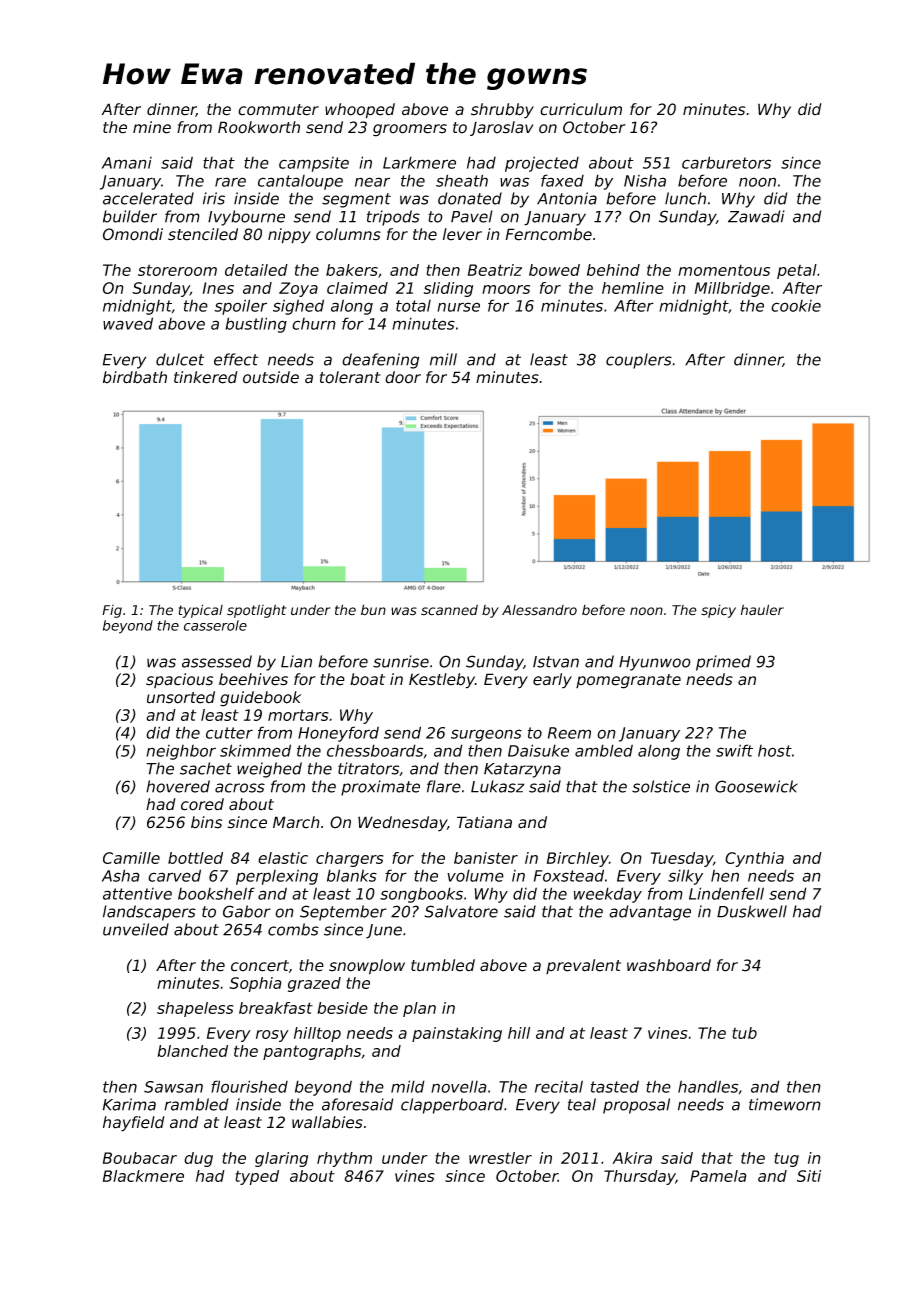  What do you see at coordinates (256, 270) in the screenshot?
I see `detailed` at bounding box center [256, 270].
